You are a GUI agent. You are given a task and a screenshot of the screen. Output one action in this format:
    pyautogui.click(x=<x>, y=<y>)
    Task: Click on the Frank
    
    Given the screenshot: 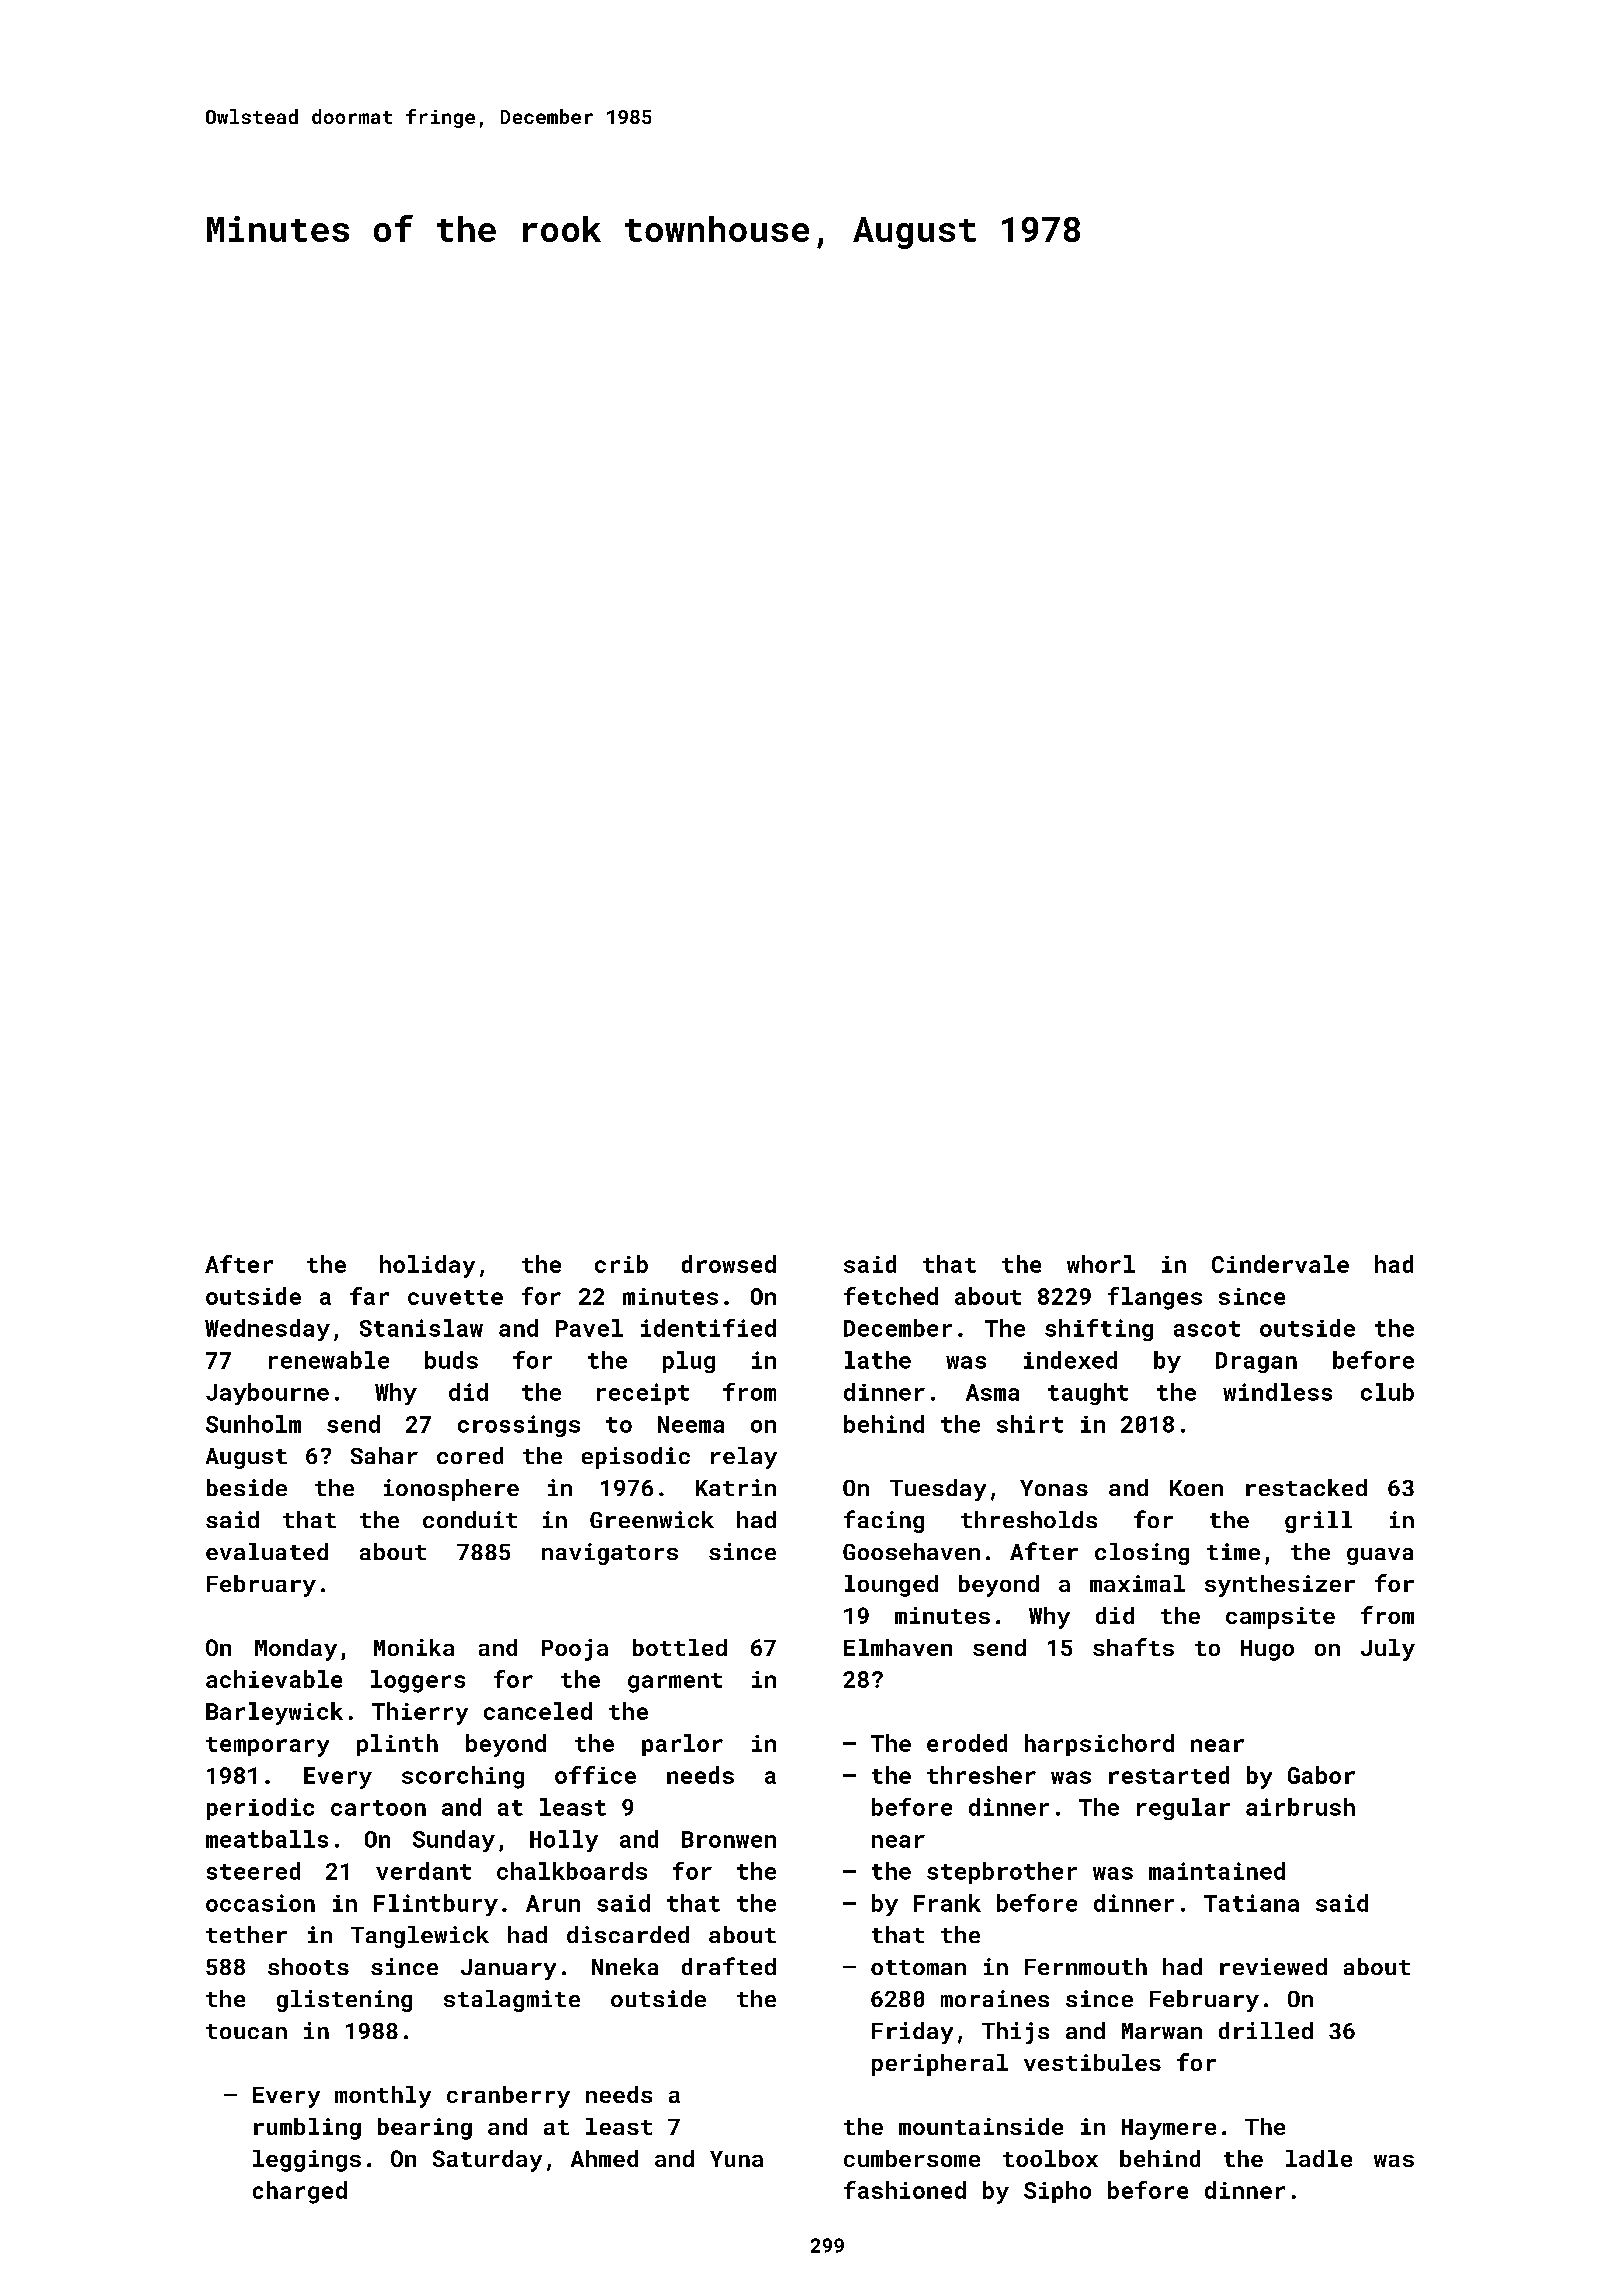 What is the action you would take?
    pyautogui.click(x=947, y=1903)
